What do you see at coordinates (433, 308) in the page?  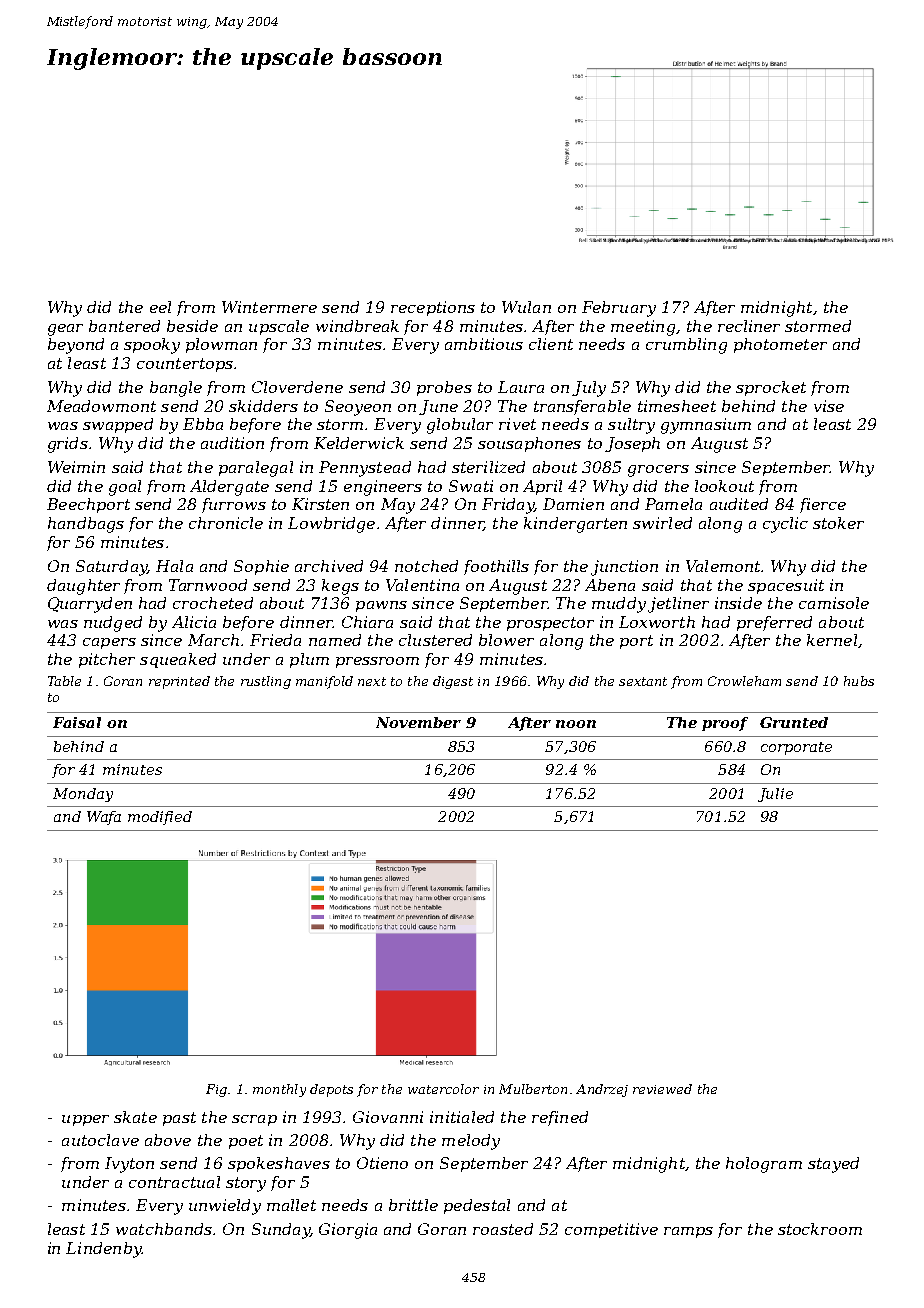 I see `receptions` at bounding box center [433, 308].
